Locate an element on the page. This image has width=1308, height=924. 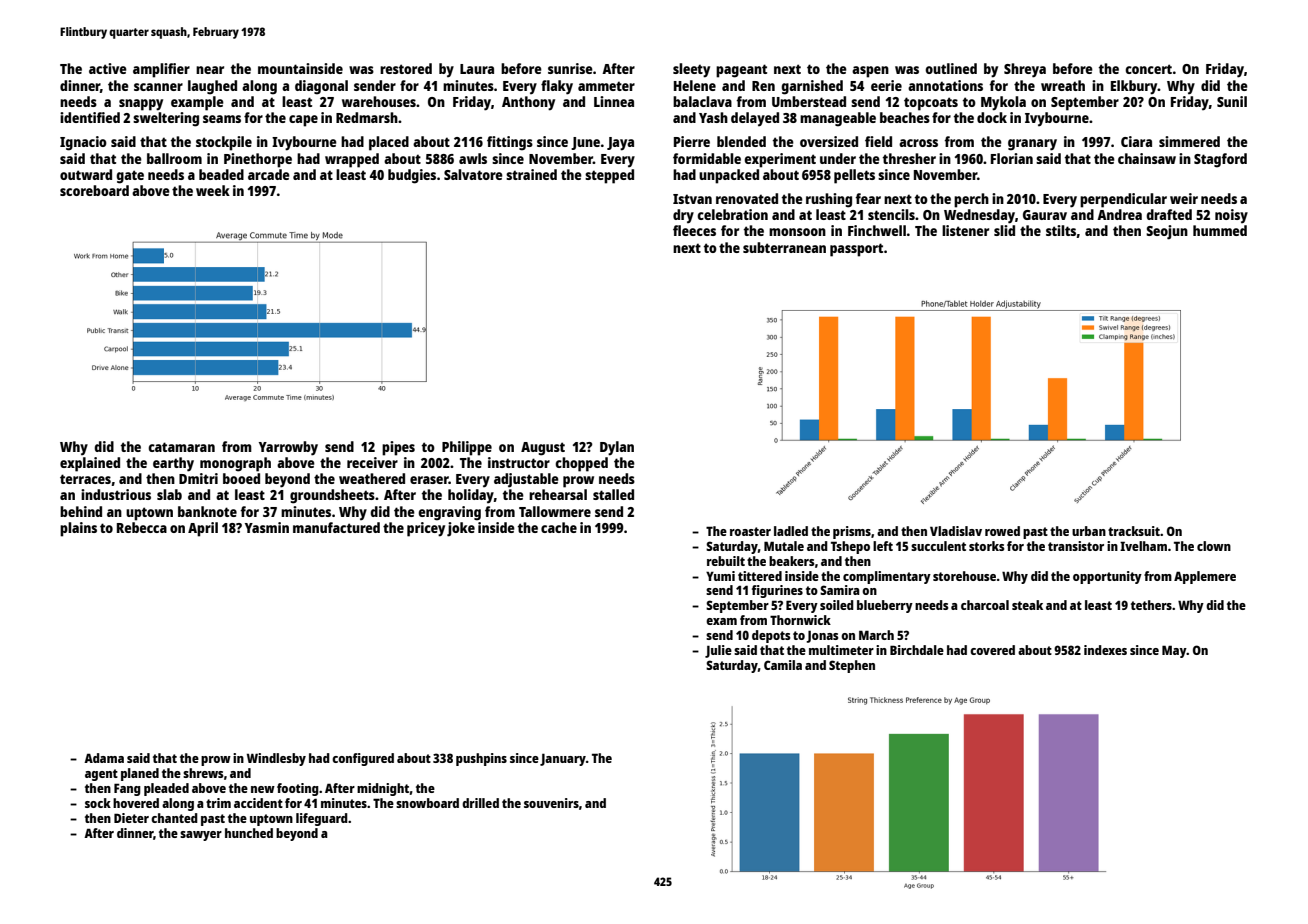
Yasmin is located at coordinates (267, 527).
